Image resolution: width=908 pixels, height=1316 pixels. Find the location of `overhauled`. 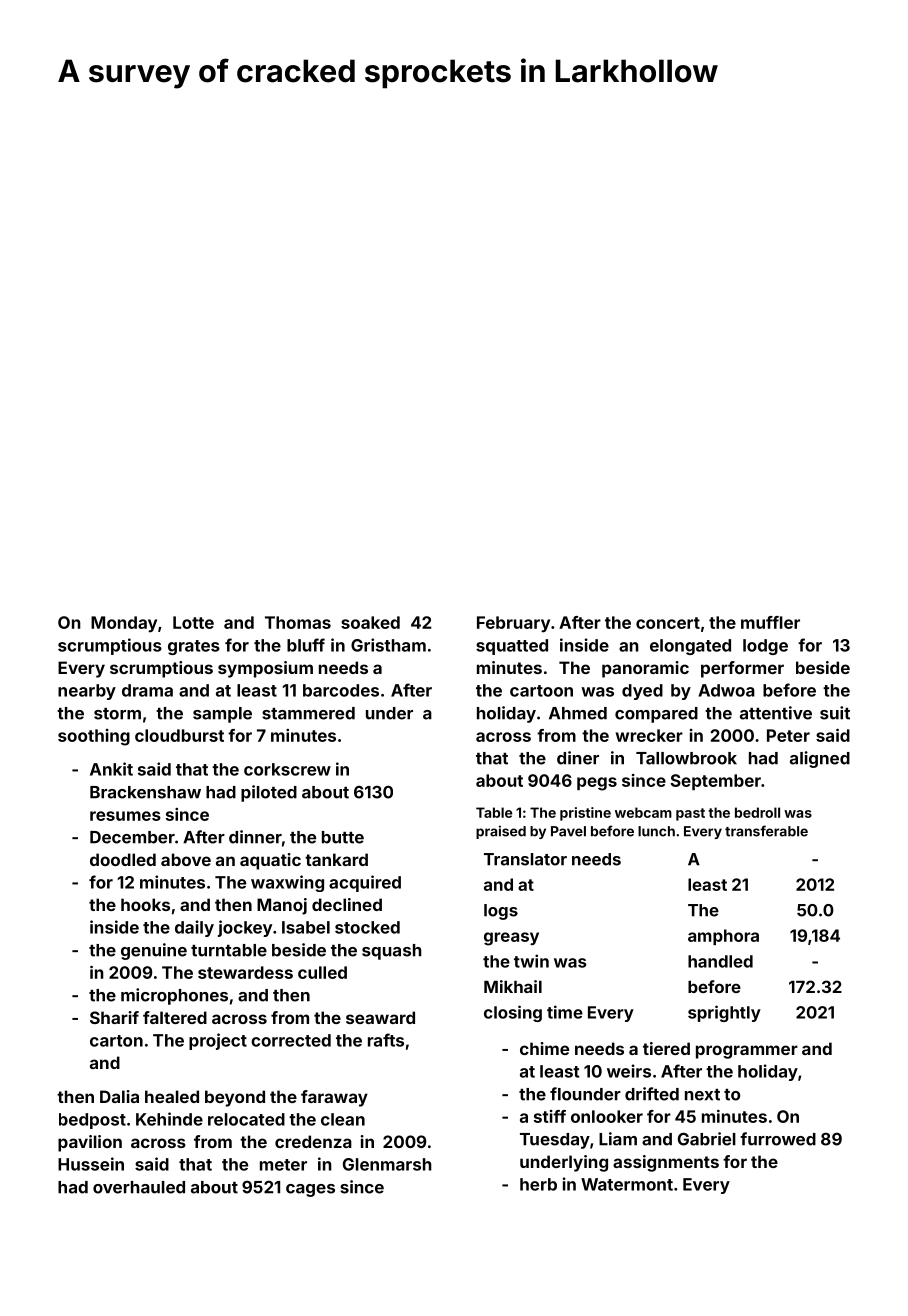

overhauled is located at coordinates (139, 1187).
